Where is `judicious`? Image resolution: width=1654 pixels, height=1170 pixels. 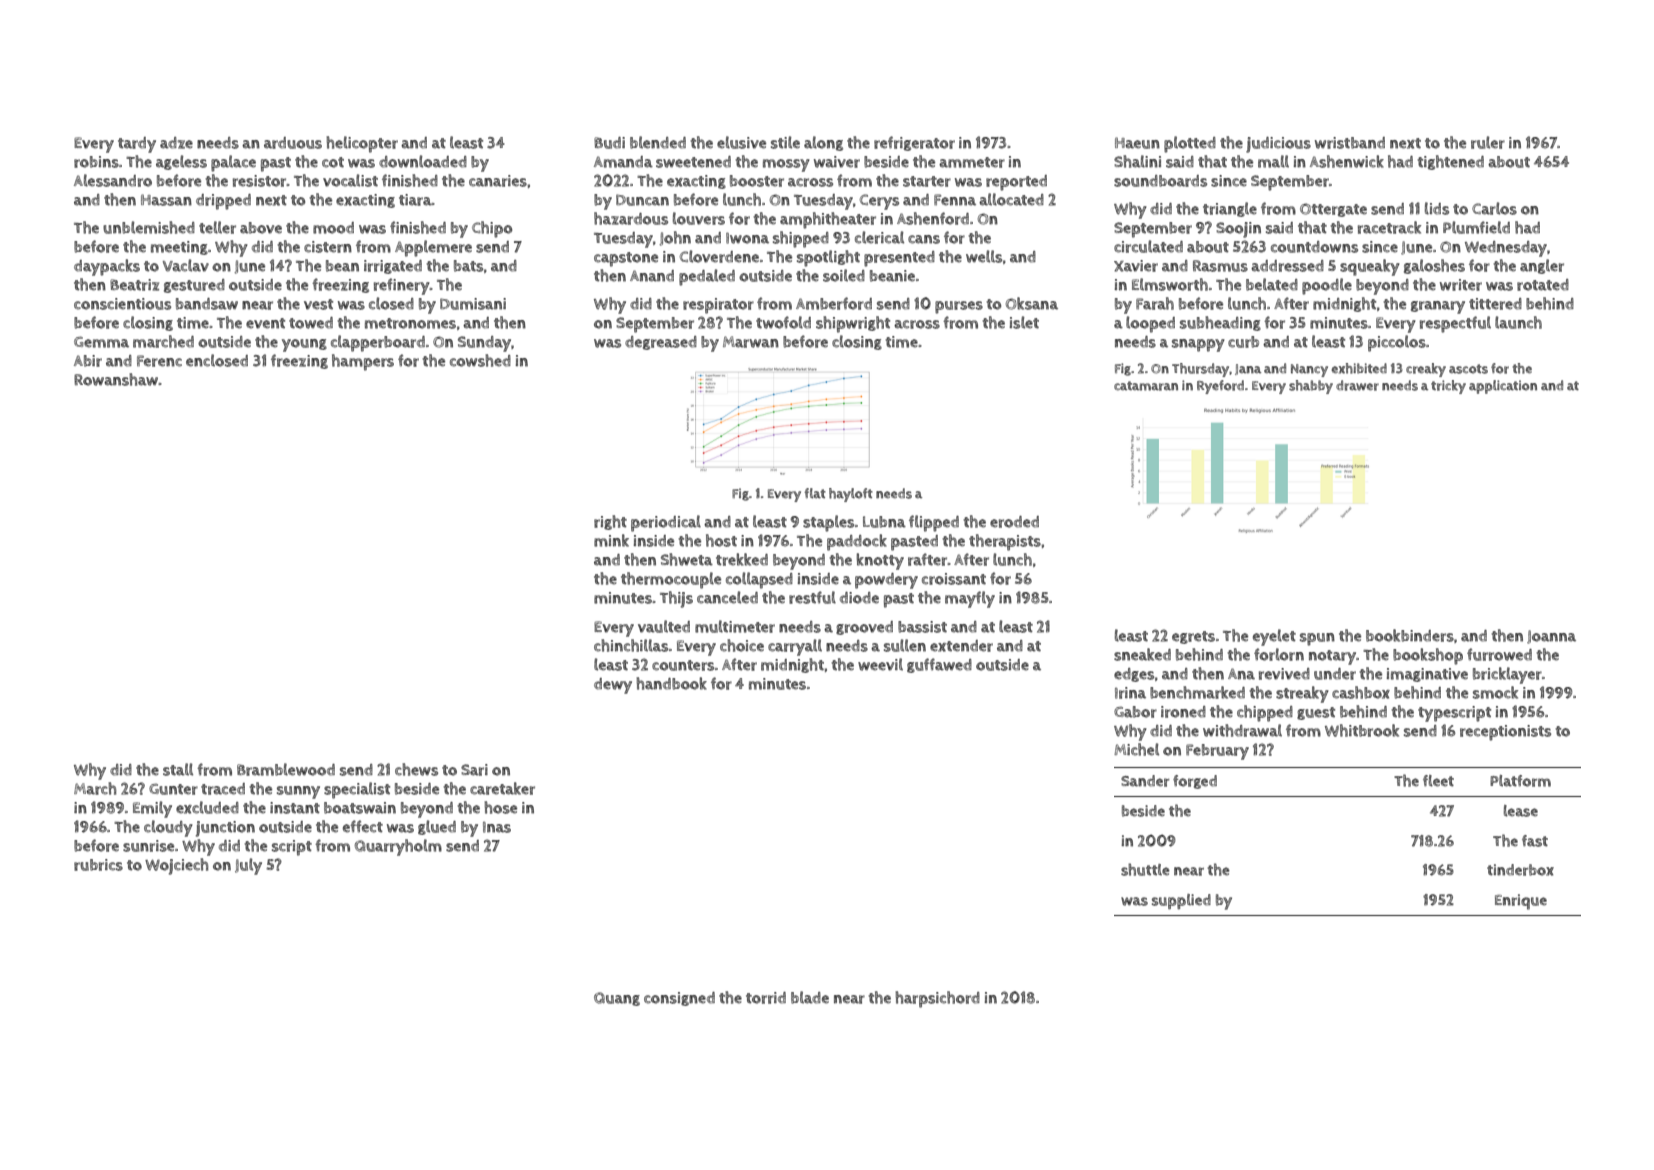 judicious is located at coordinates (1278, 145).
